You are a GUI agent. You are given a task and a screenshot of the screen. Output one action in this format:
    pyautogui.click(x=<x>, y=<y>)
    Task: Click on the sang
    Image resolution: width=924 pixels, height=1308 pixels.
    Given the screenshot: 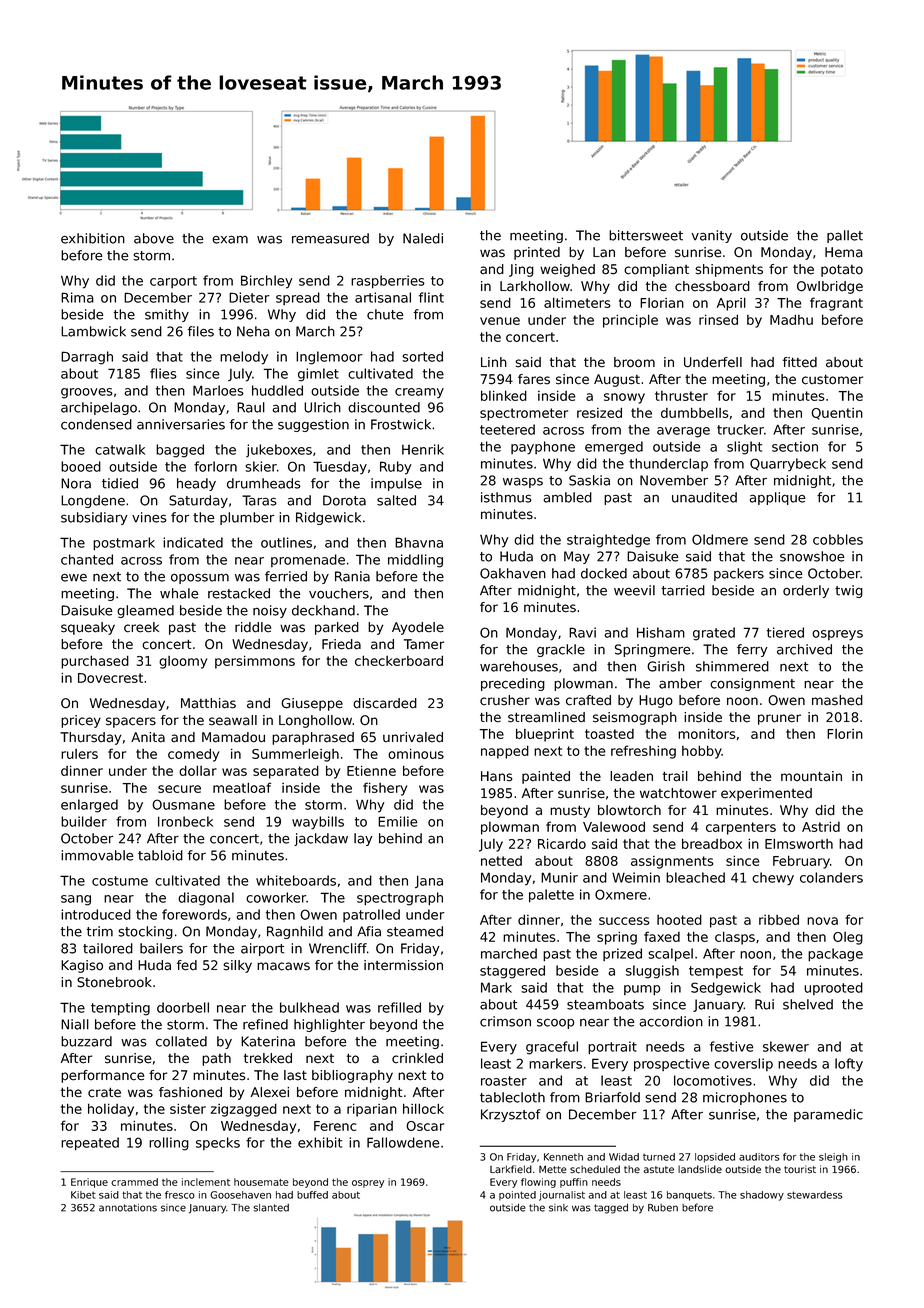 What is the action you would take?
    pyautogui.click(x=76, y=900)
